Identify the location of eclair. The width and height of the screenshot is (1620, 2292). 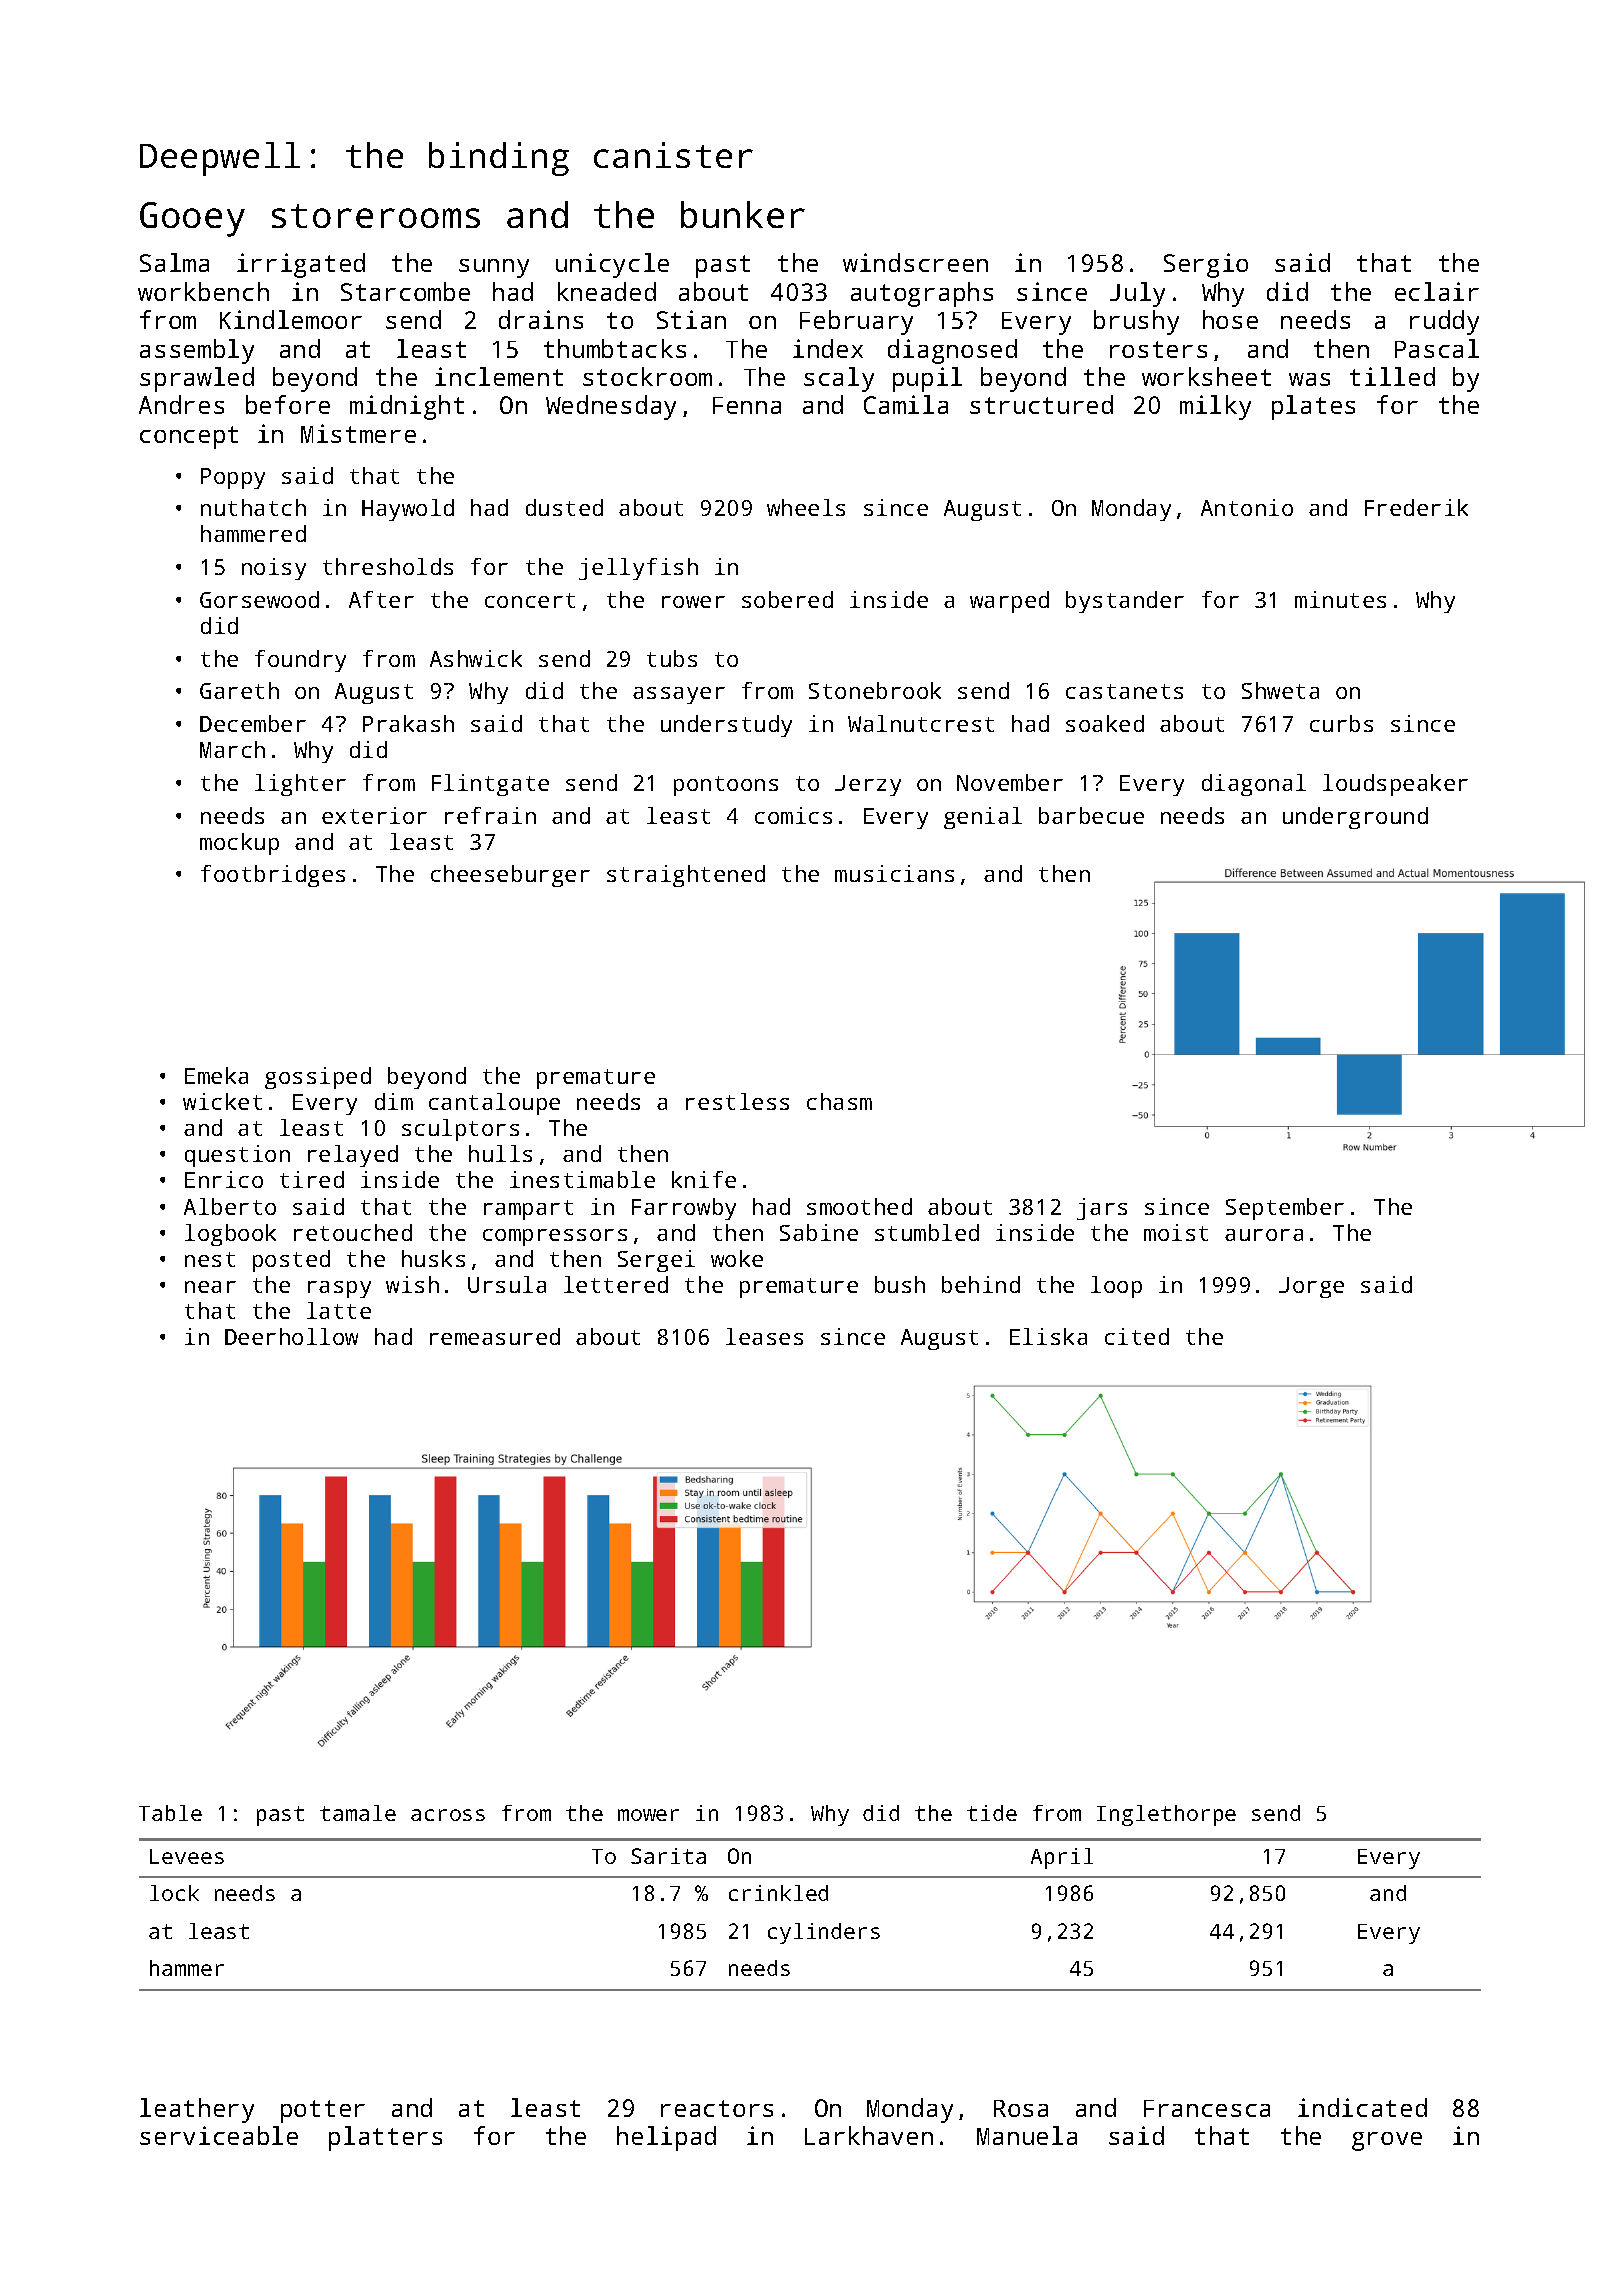
(1437, 291).
